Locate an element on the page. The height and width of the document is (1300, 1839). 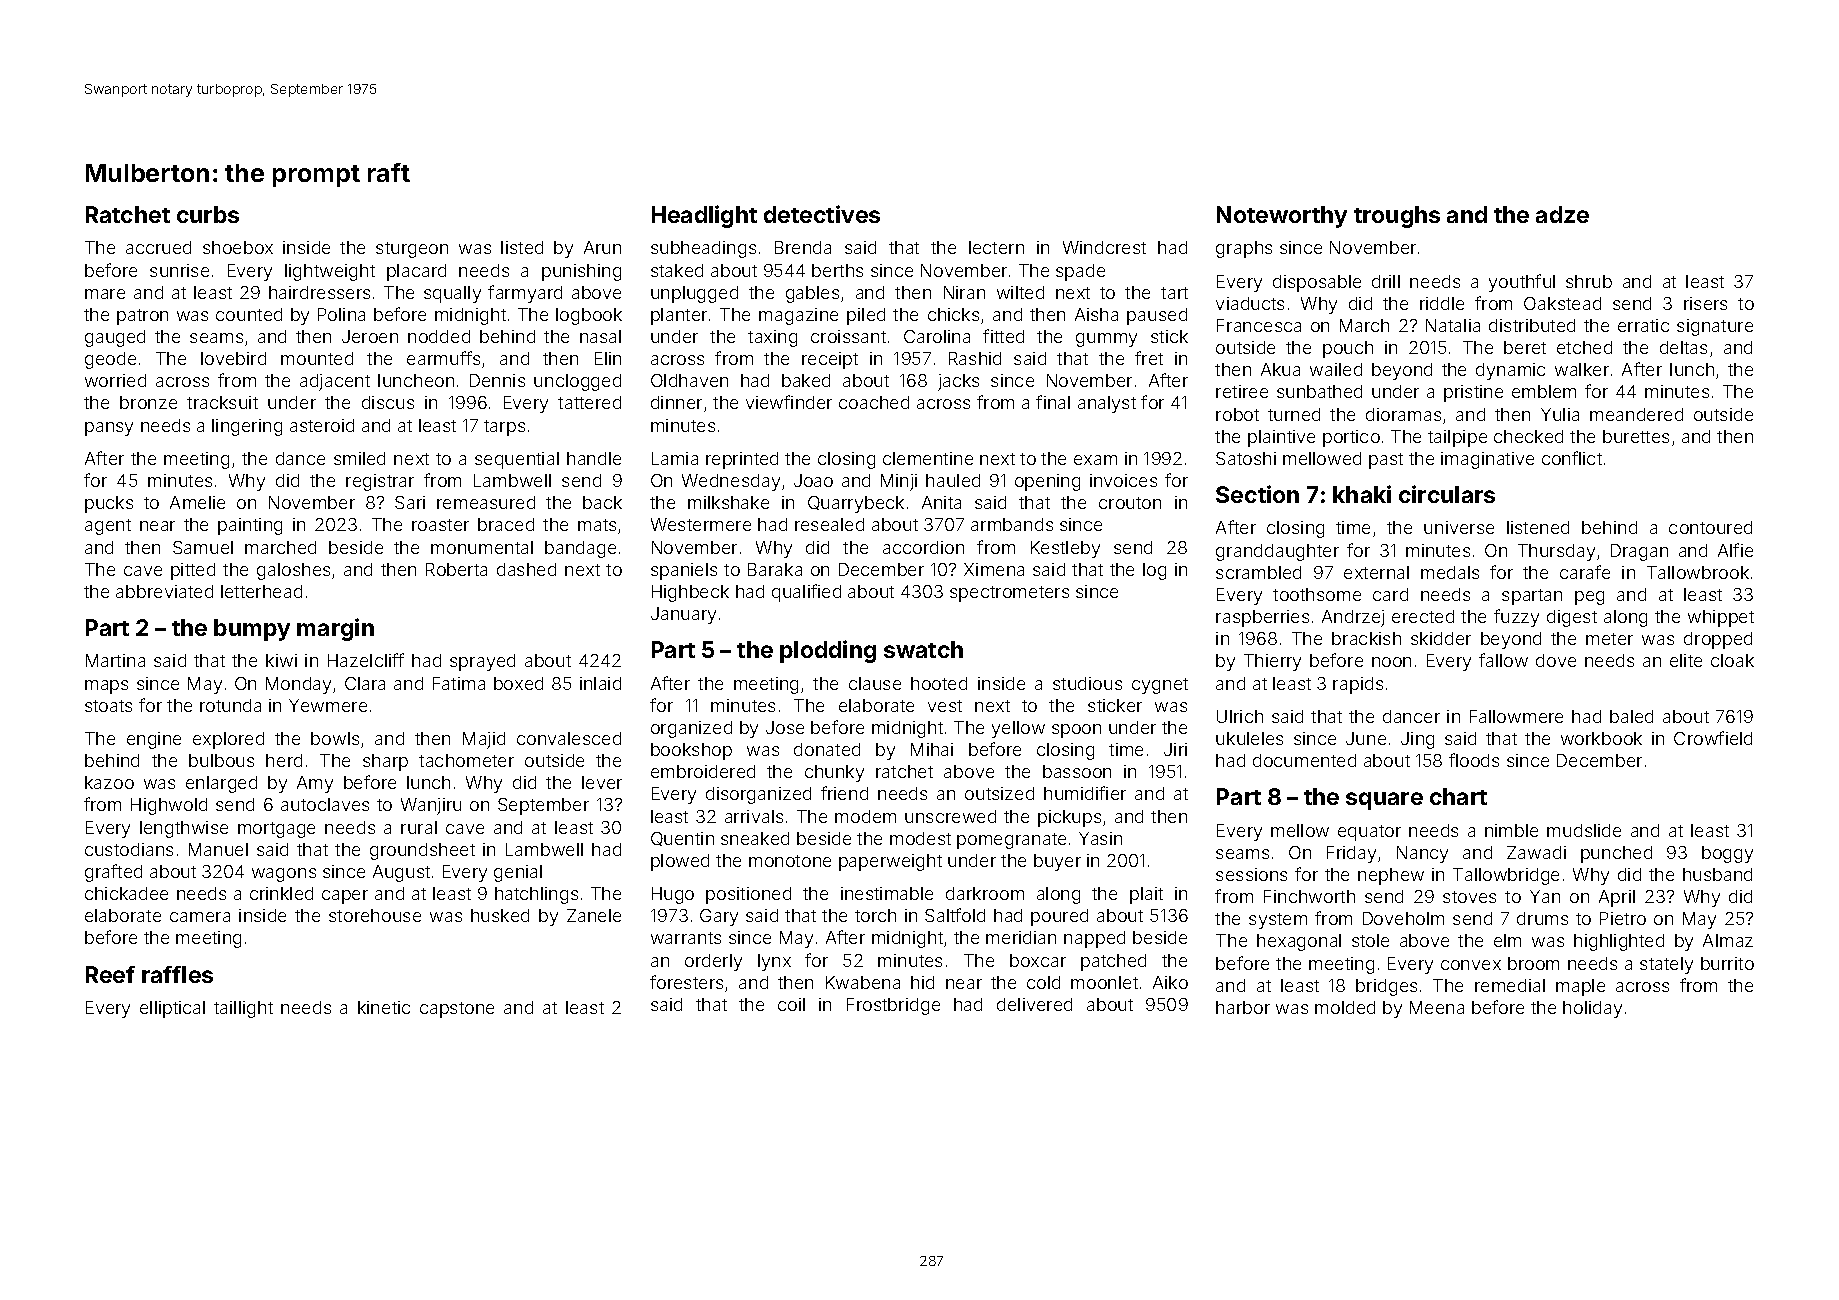
maps is located at coordinates (106, 687).
